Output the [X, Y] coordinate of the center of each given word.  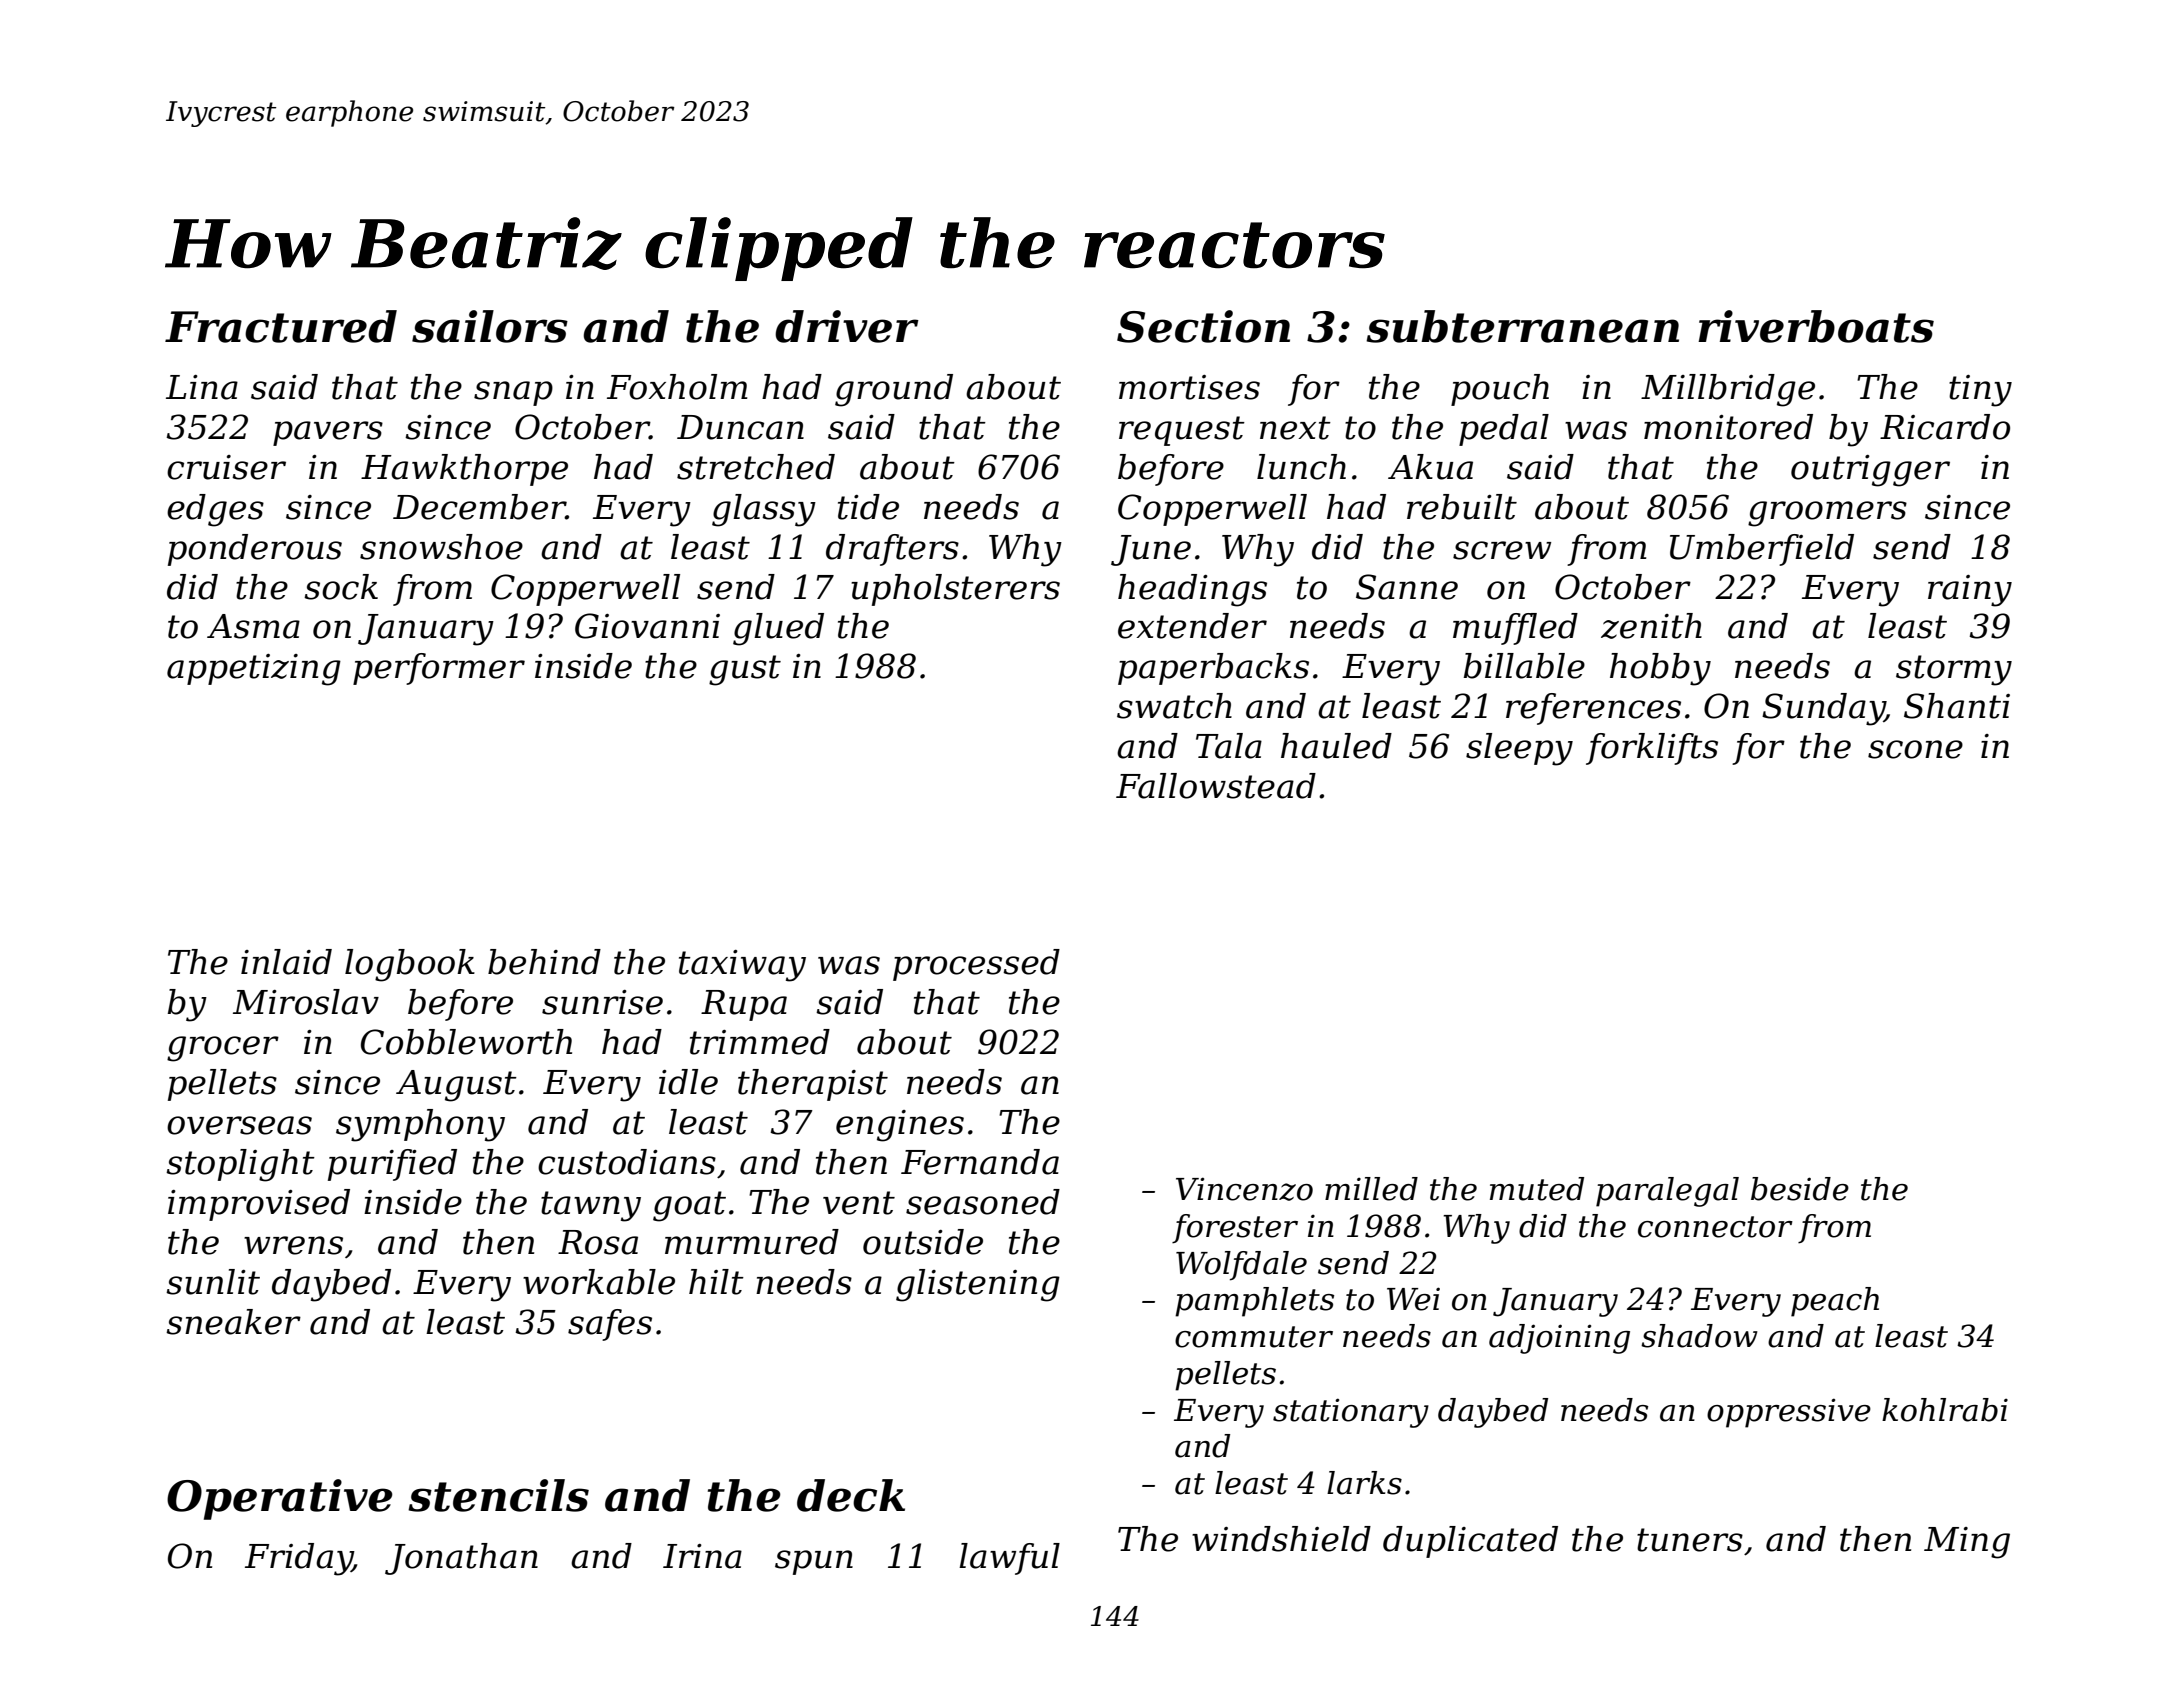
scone [1915, 749]
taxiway [742, 966]
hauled [1336, 746]
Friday [298, 1559]
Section [1203, 326]
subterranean [1522, 326]
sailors [490, 326]
